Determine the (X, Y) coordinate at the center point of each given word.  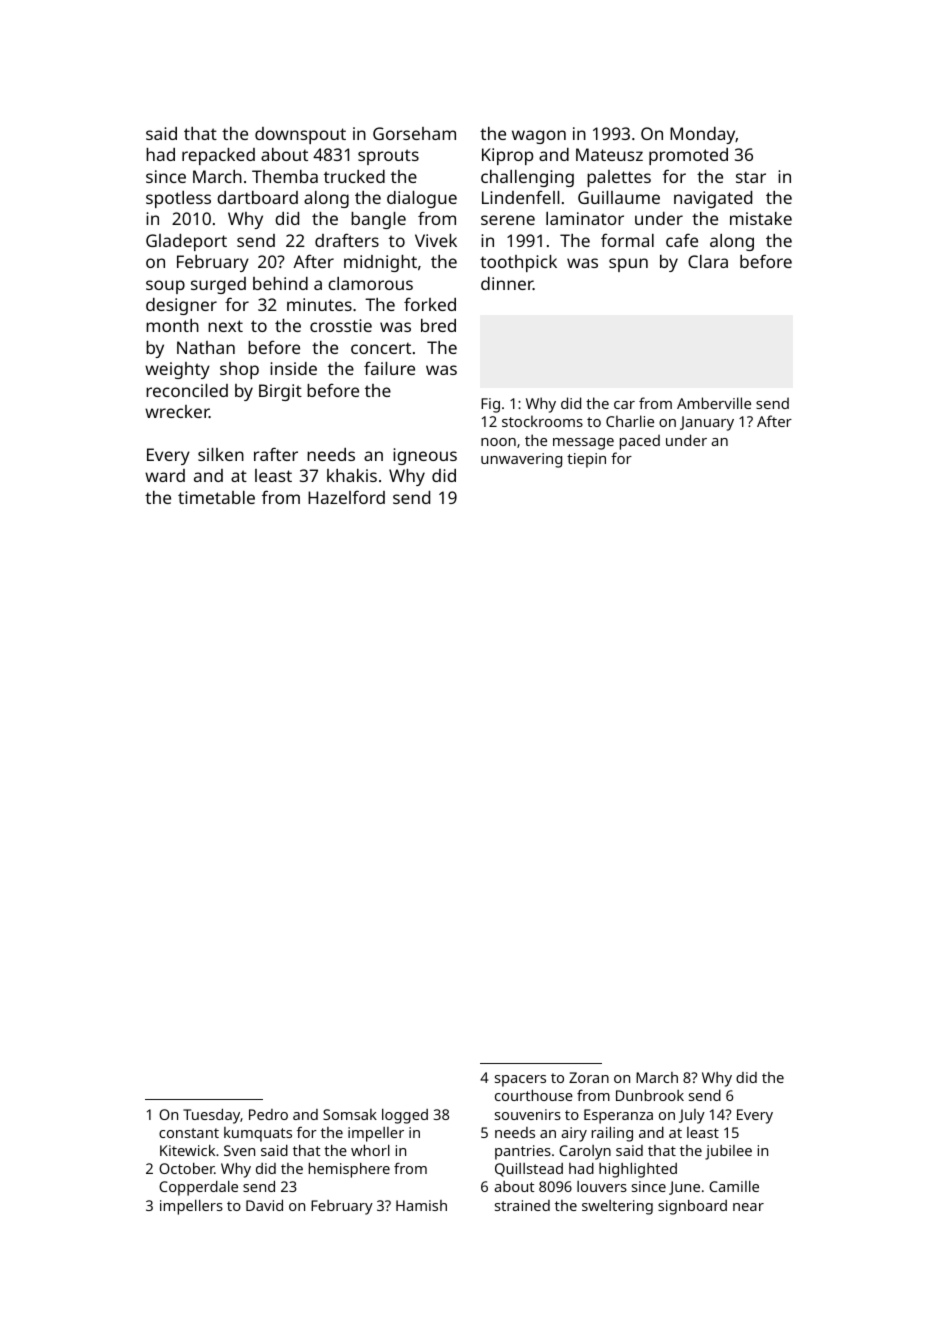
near (748, 1207)
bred (438, 325)
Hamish (421, 1205)
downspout (300, 135)
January (707, 423)
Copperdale (198, 1188)
